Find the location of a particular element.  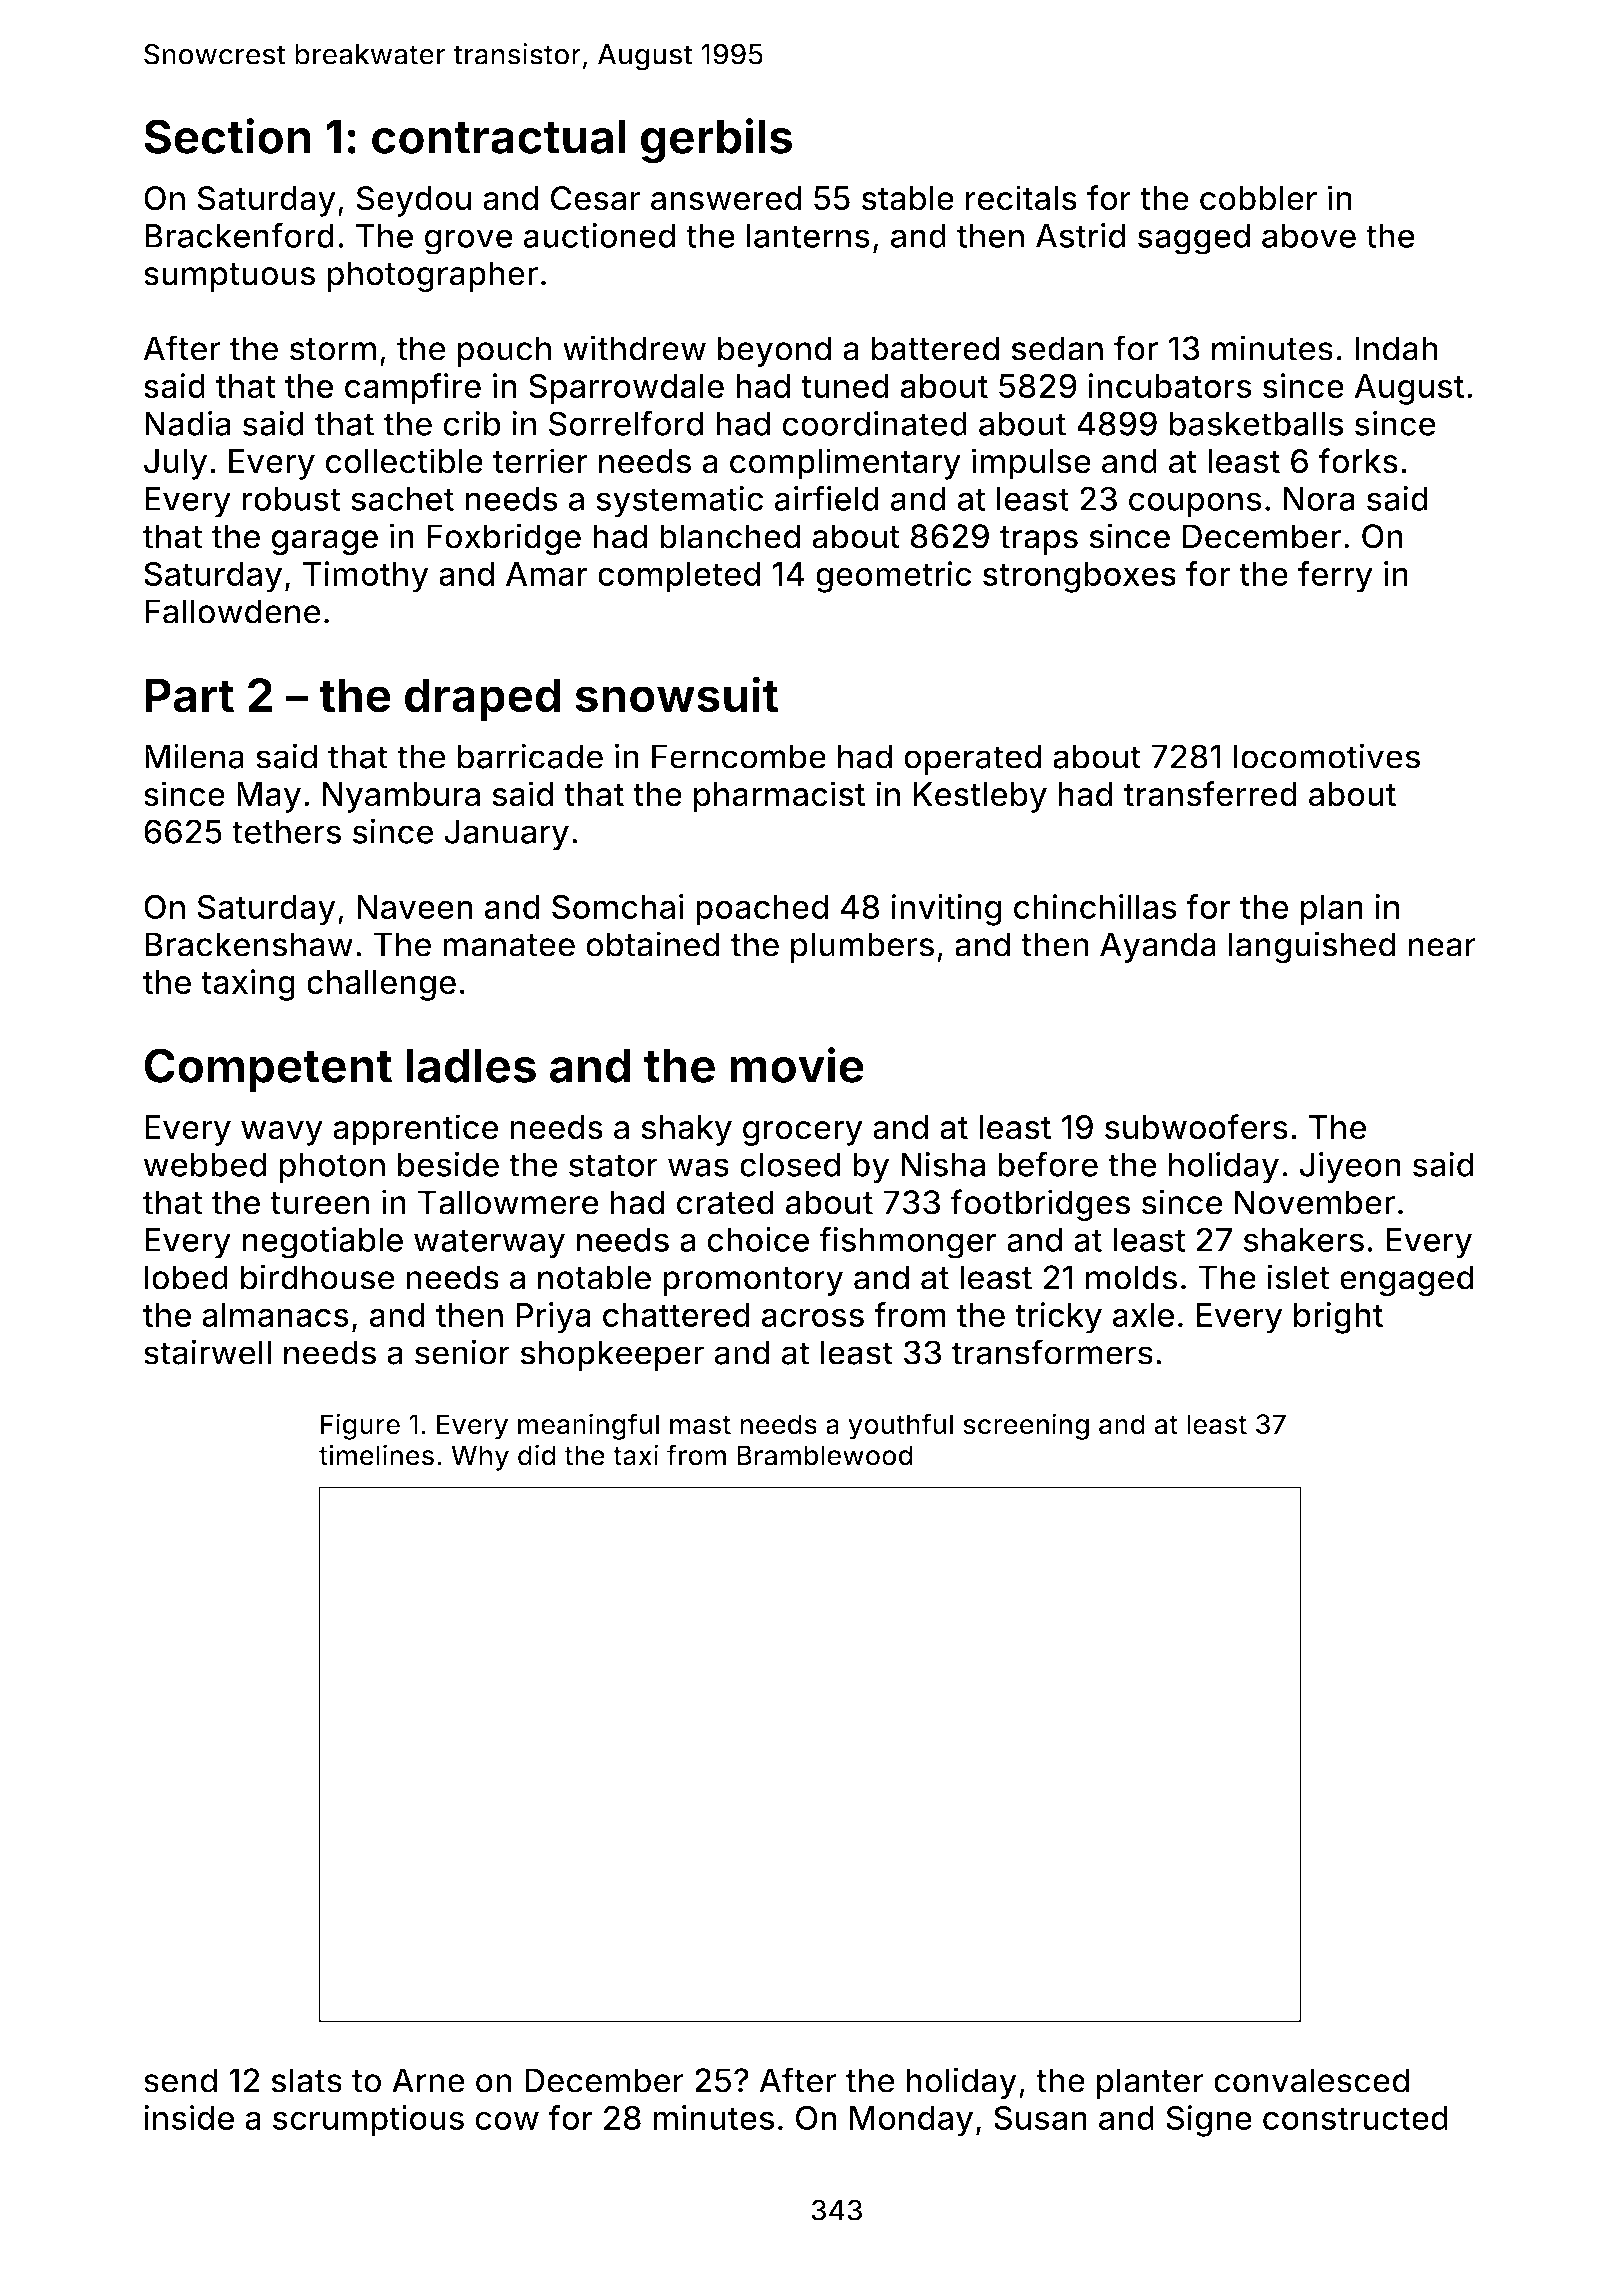

Bramblewood is located at coordinates (825, 1455).
